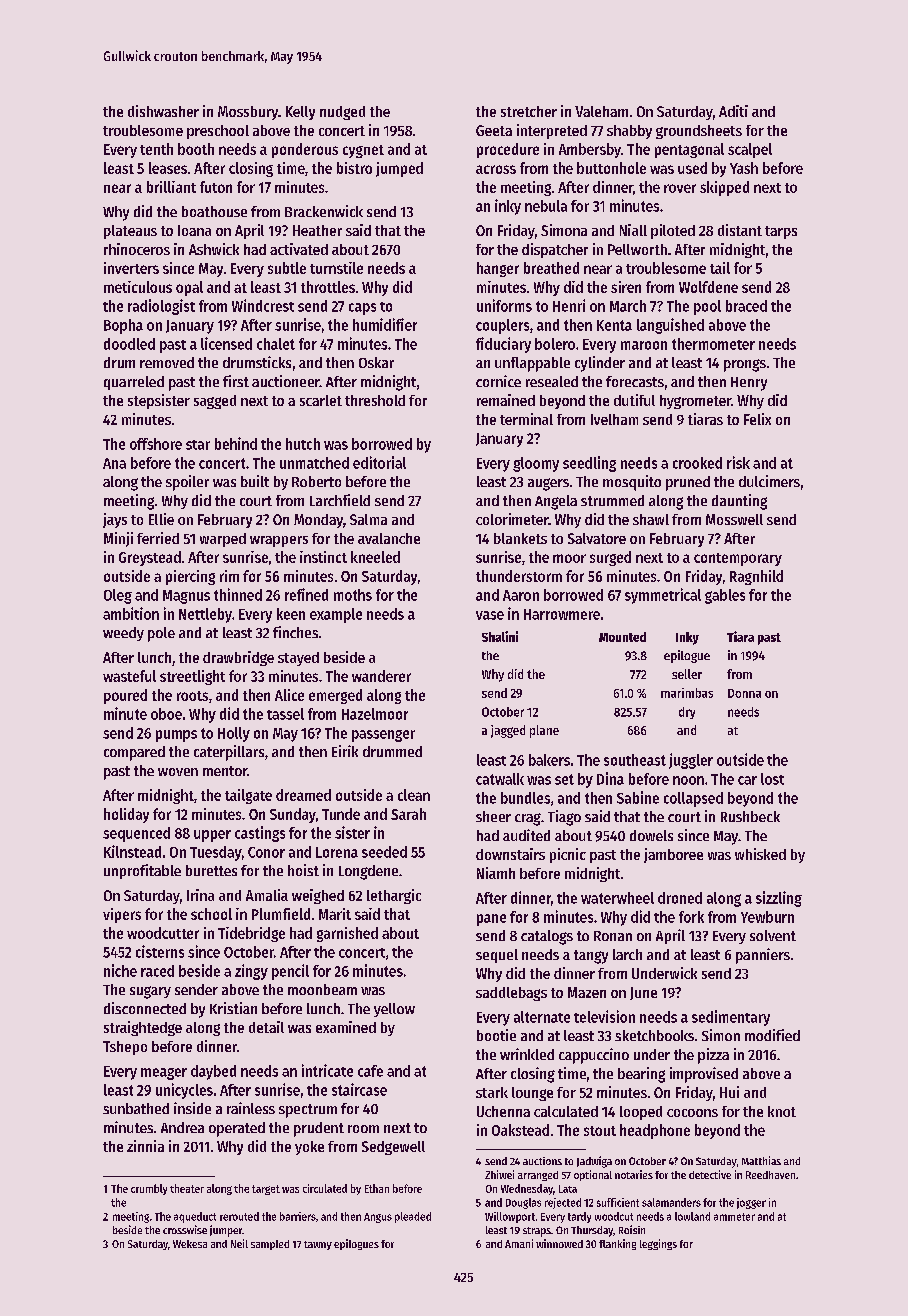 The width and height of the document is (908, 1316). Describe the element at coordinates (239, 1243) in the document. I see `Neil` at that location.
